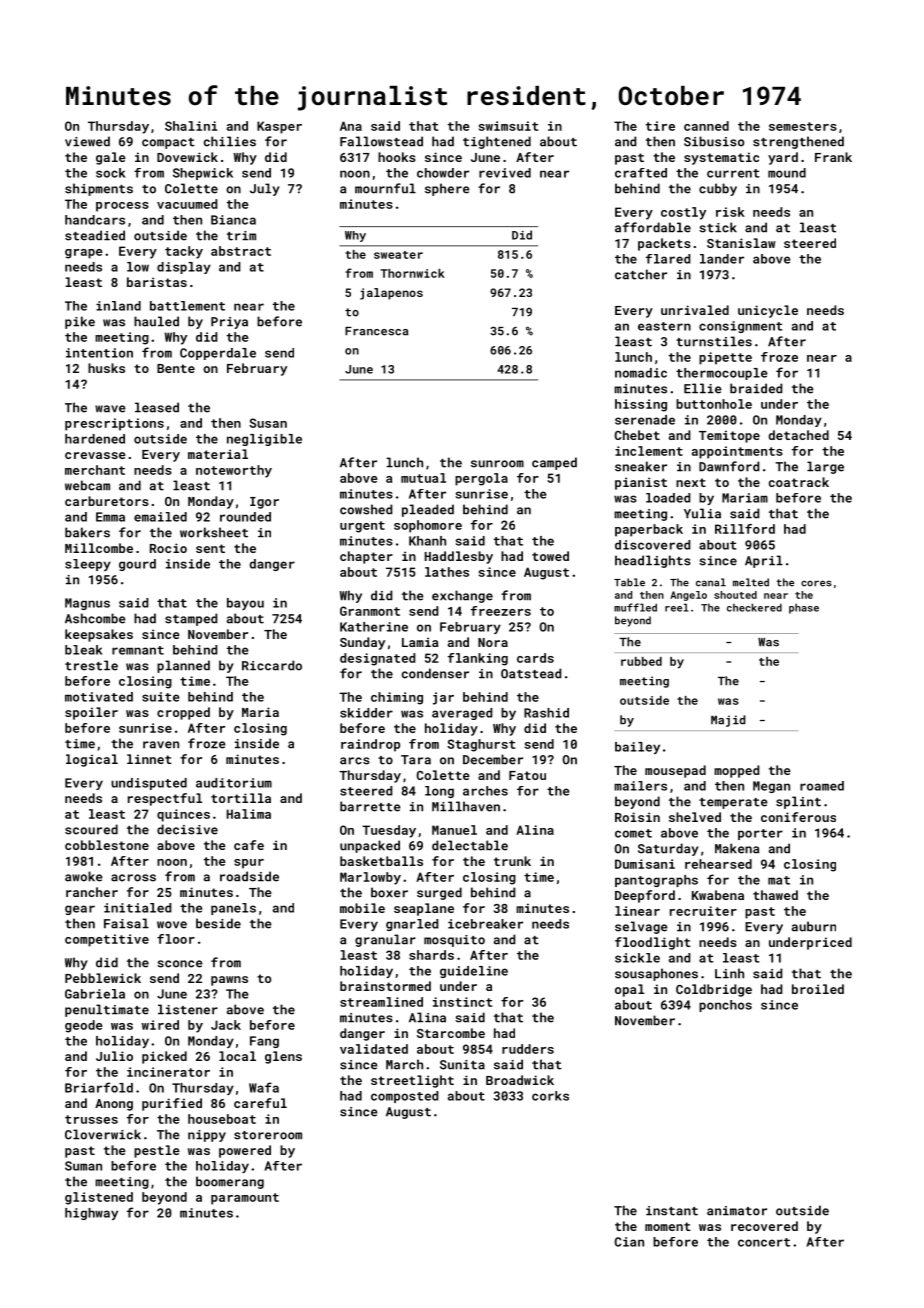 The height and width of the screenshot is (1308, 924). What do you see at coordinates (385, 188) in the screenshot?
I see `mournful` at bounding box center [385, 188].
